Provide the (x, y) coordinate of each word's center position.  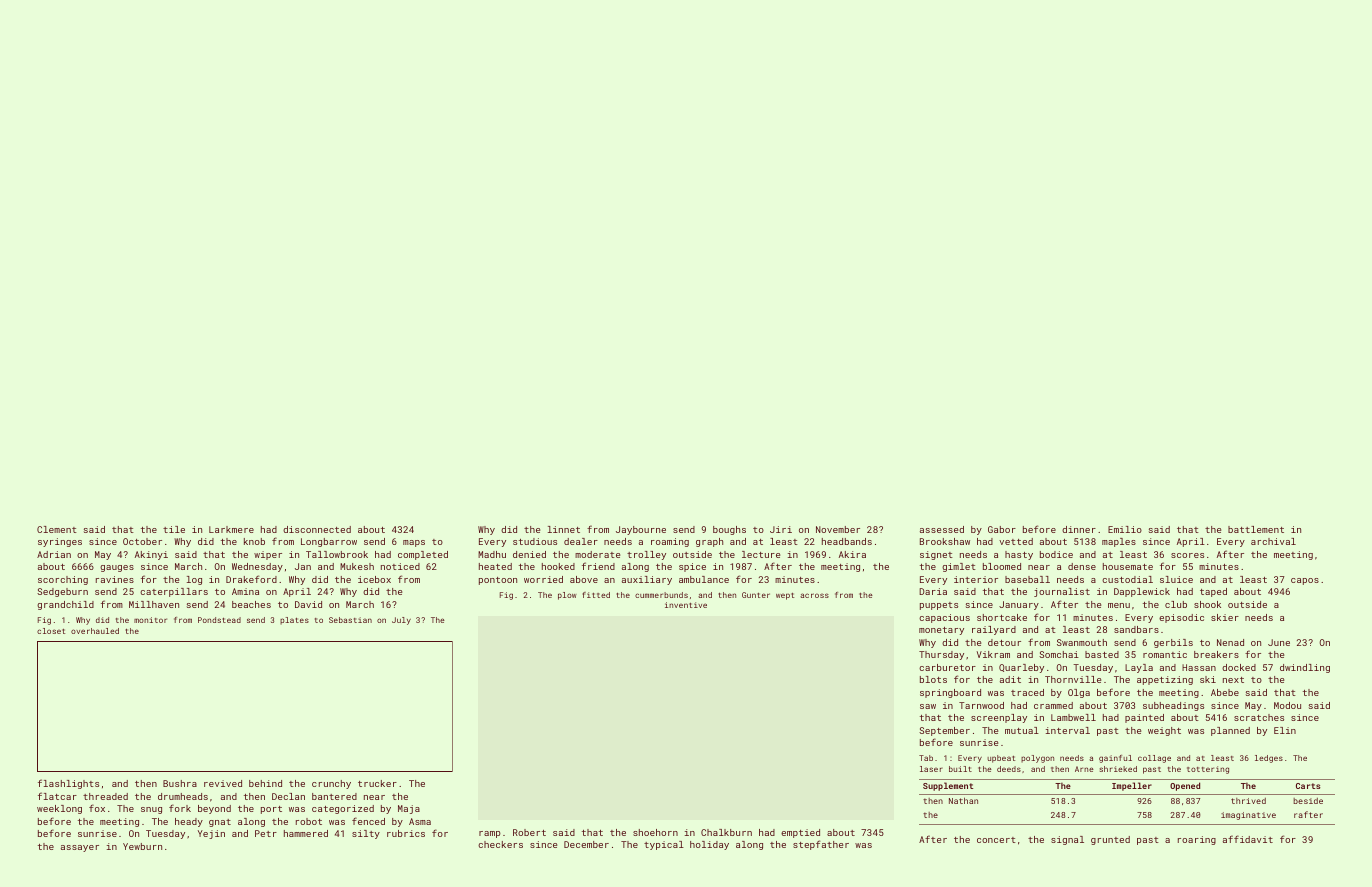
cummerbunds (661, 595)
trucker (377, 783)
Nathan (963, 800)
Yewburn (142, 846)
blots (933, 679)
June (1279, 642)
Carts (1308, 786)
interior (976, 579)
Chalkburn (726, 832)
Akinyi (151, 555)
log (194, 580)
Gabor (1002, 529)
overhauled (95, 631)
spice (692, 567)
